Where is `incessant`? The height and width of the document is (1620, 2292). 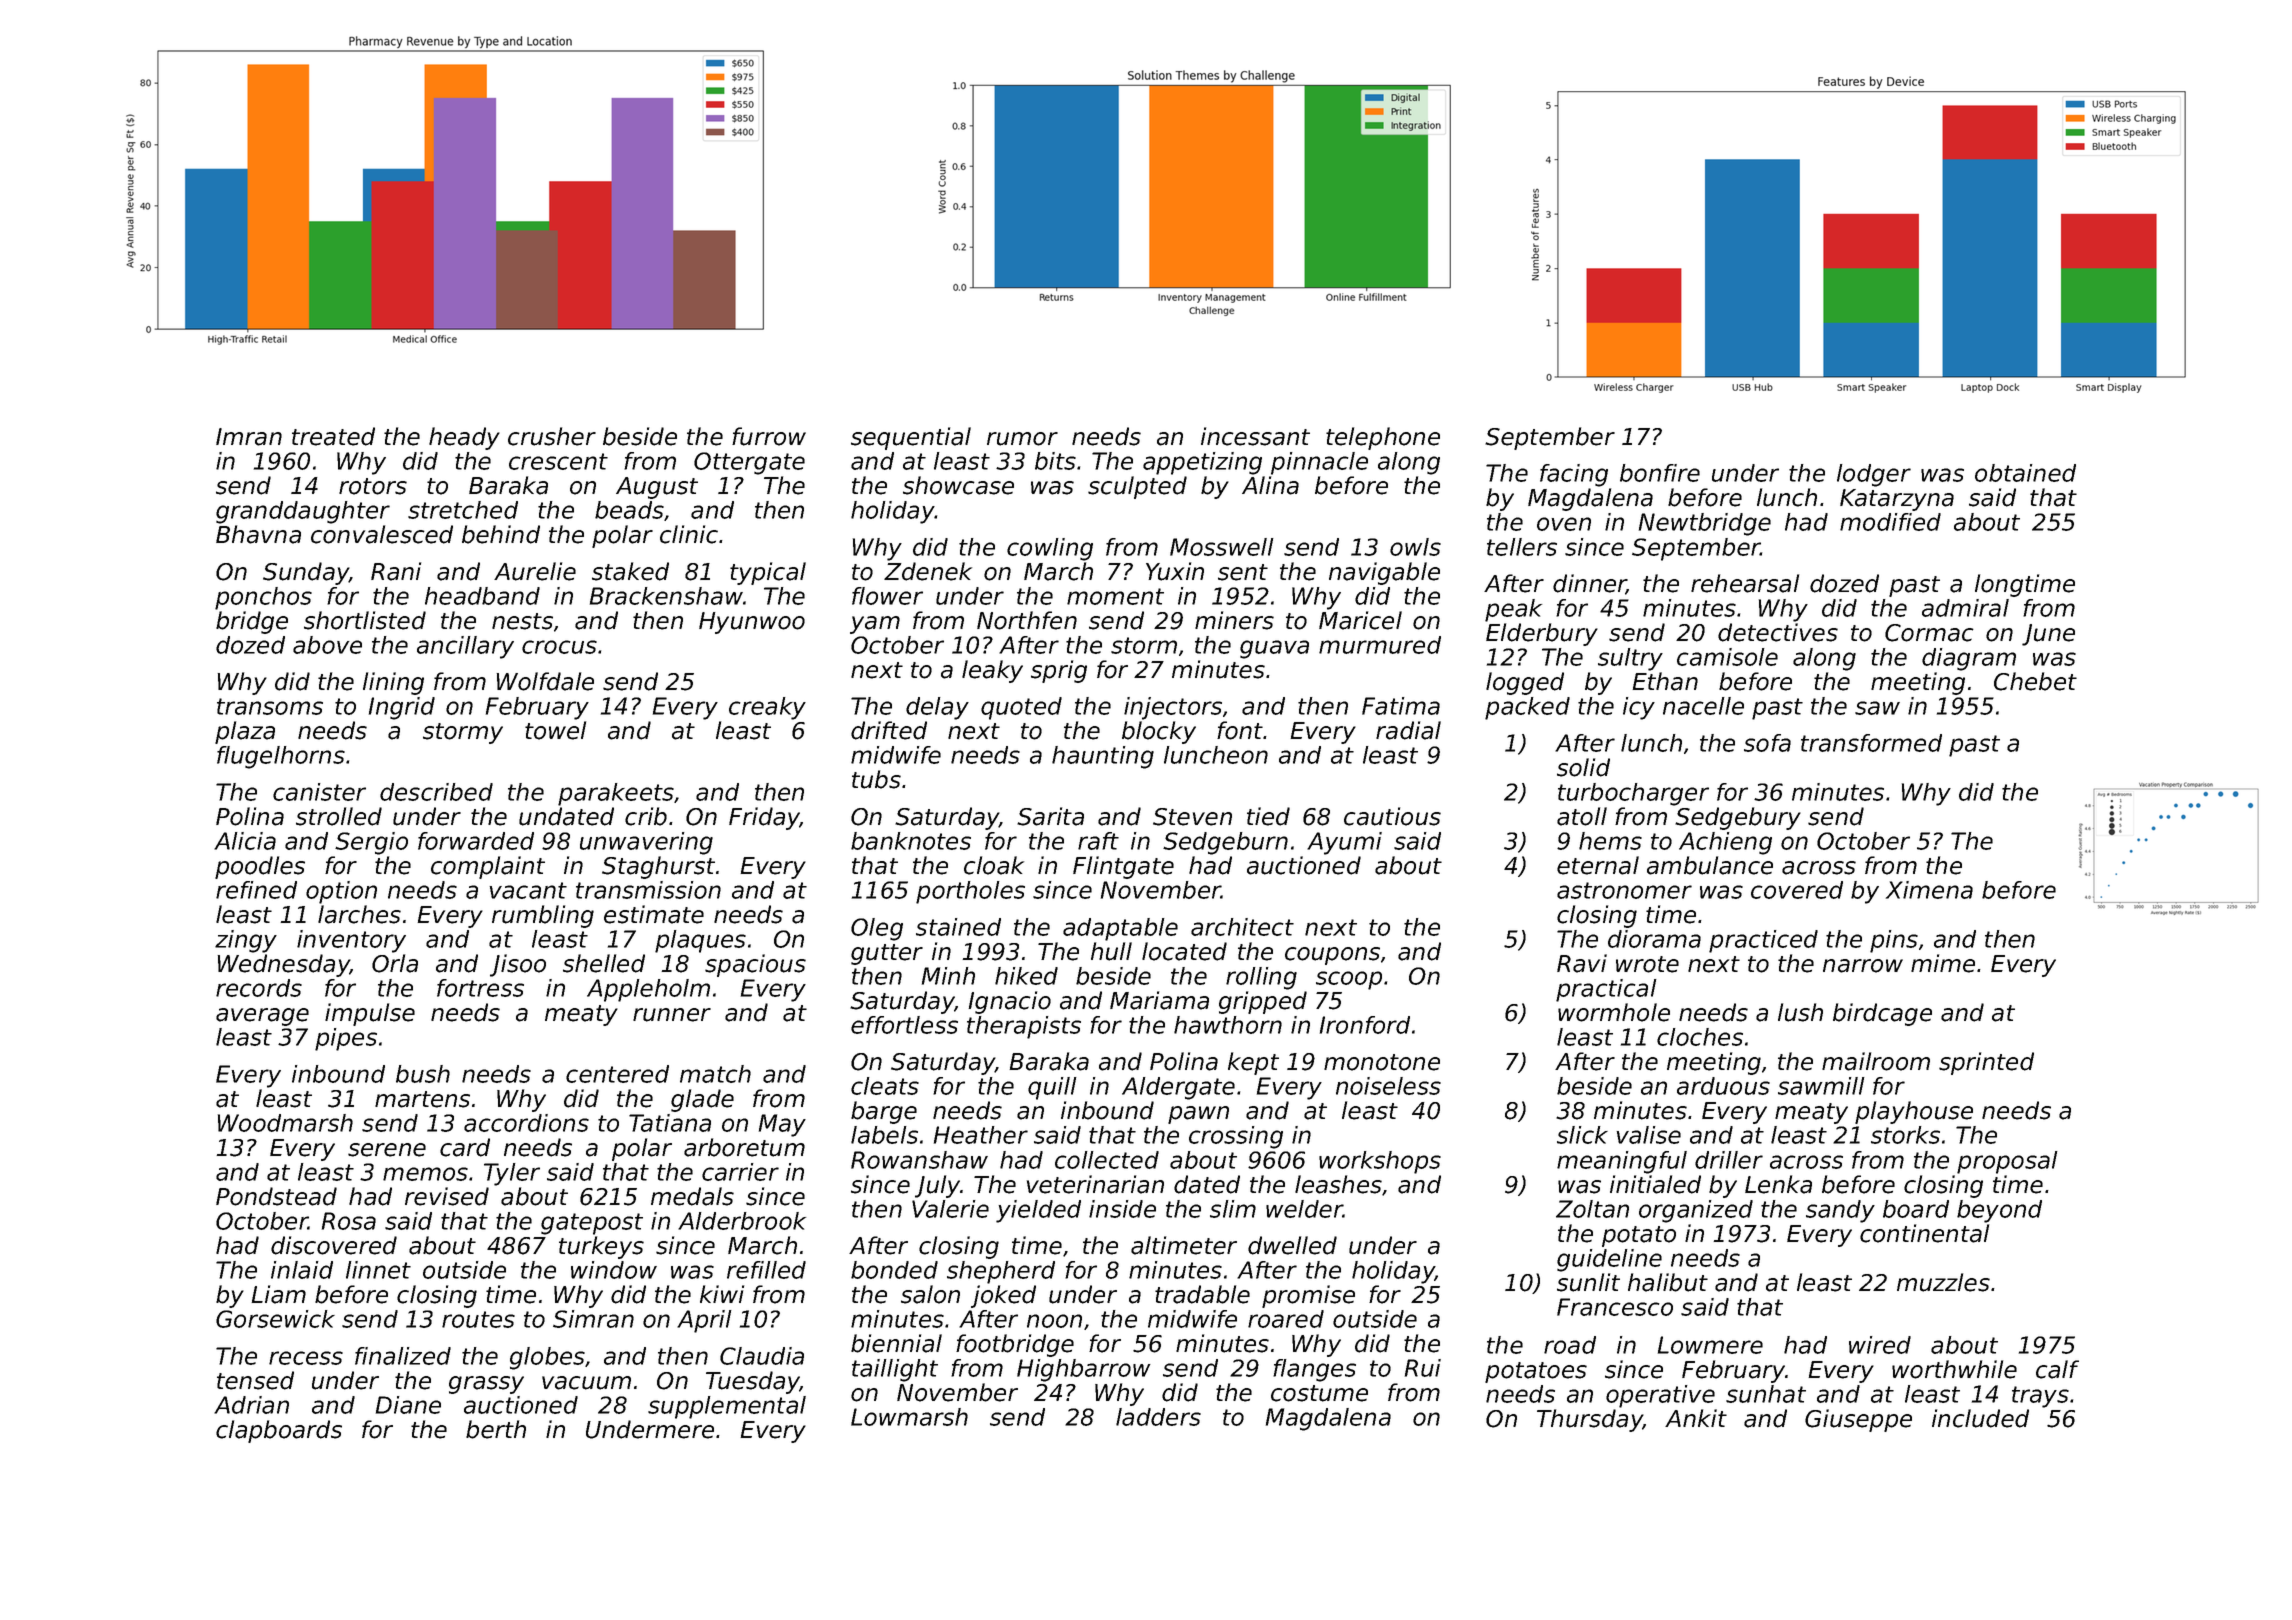
incessant is located at coordinates (1255, 436).
